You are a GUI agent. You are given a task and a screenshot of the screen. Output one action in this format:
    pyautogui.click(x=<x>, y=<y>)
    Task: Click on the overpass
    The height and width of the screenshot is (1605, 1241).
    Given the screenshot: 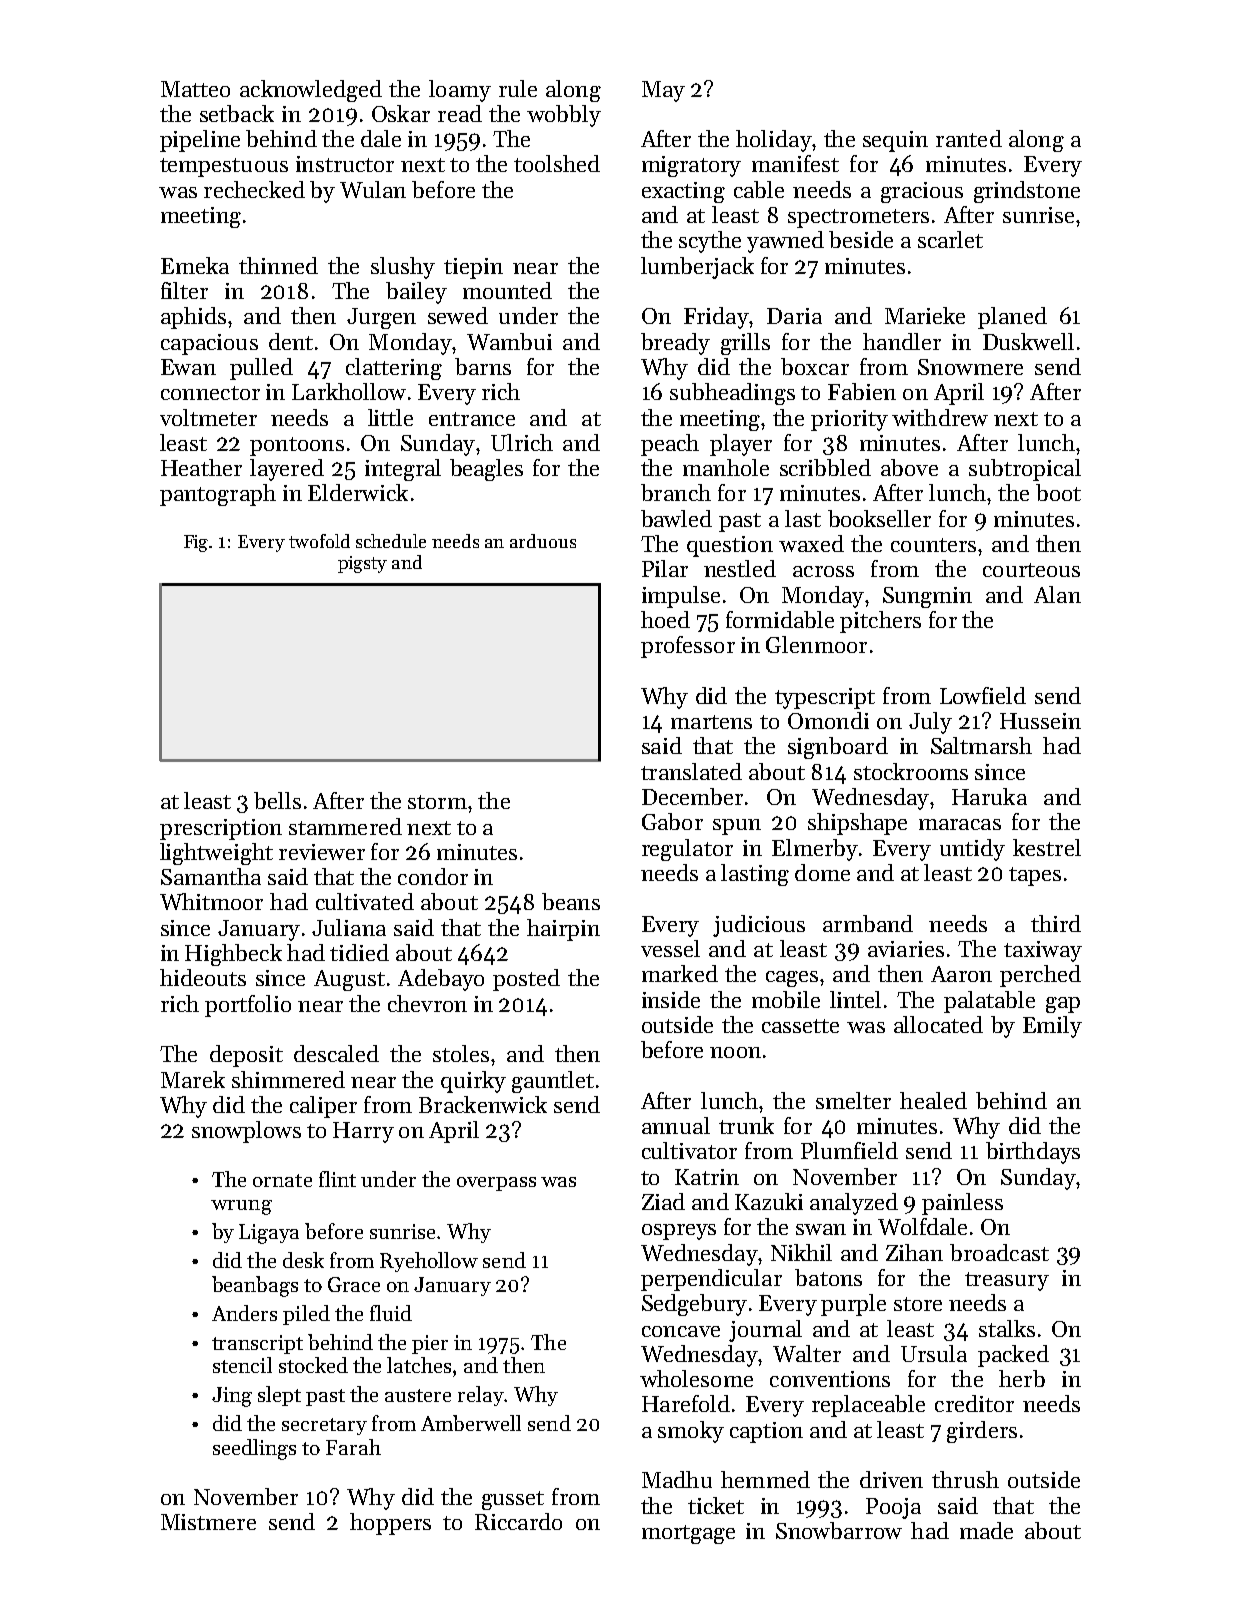 What is the action you would take?
    pyautogui.click(x=496, y=1184)
